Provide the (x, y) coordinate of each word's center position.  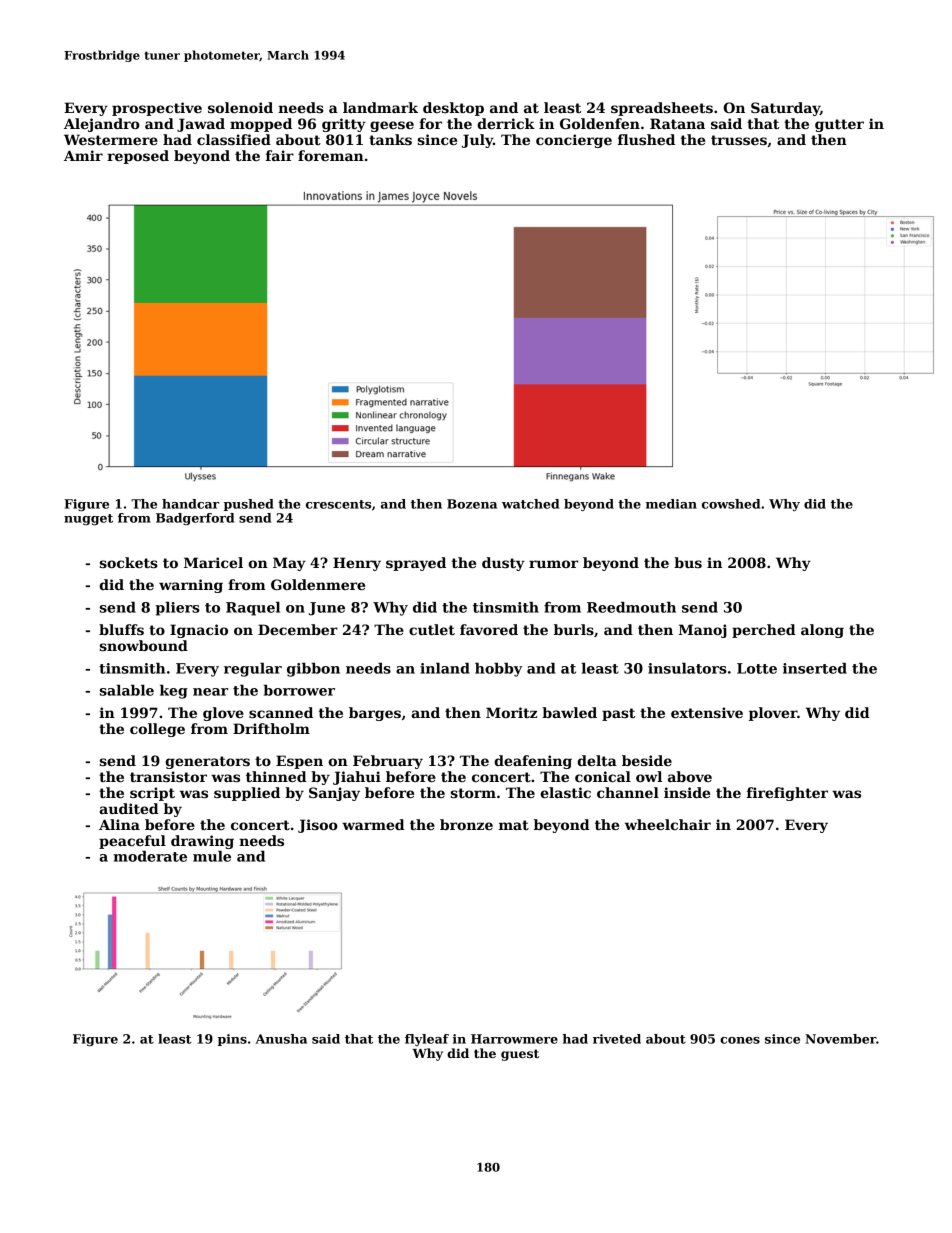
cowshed (731, 504)
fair (280, 155)
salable (127, 690)
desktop (453, 109)
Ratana (677, 123)
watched (530, 504)
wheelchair (668, 824)
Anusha (281, 1039)
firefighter (787, 794)
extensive (707, 712)
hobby (498, 670)
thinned (276, 776)
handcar (190, 504)
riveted (617, 1039)
